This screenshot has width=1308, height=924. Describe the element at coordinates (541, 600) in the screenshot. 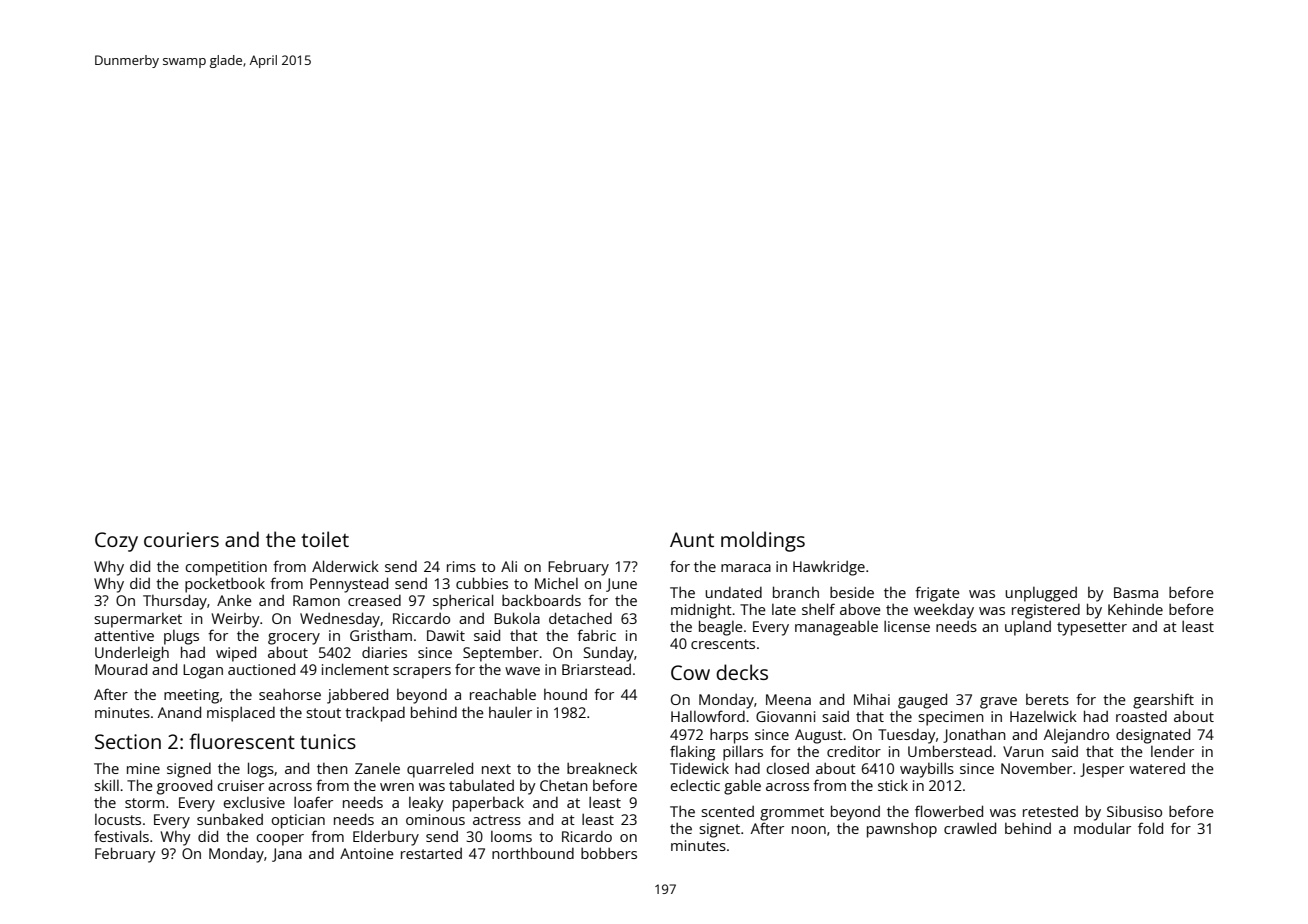

I see `backboards` at that location.
